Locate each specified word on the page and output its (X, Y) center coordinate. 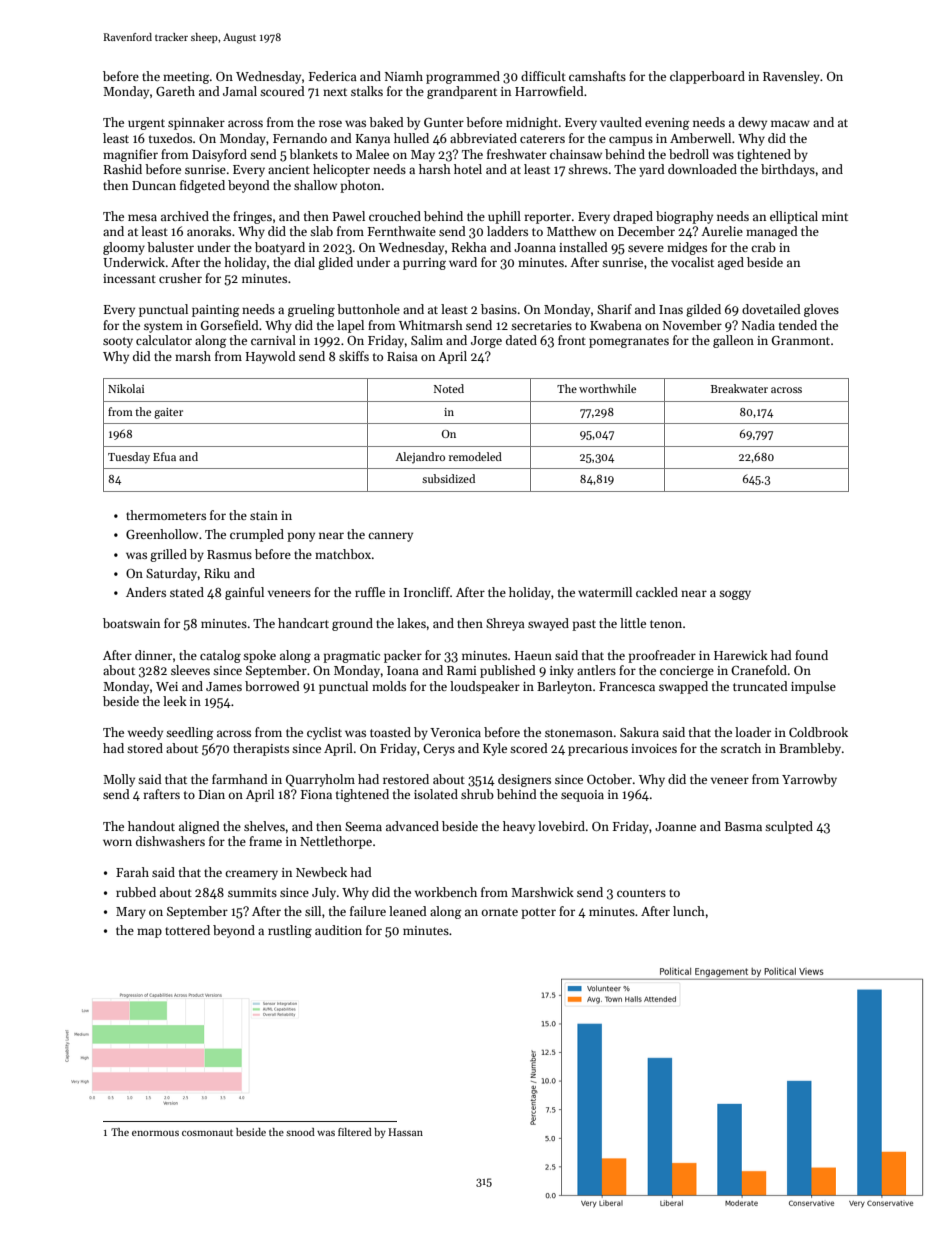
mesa (142, 217)
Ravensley (791, 77)
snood (300, 1132)
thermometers (166, 515)
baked (386, 122)
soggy (735, 595)
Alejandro (420, 458)
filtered (355, 1132)
